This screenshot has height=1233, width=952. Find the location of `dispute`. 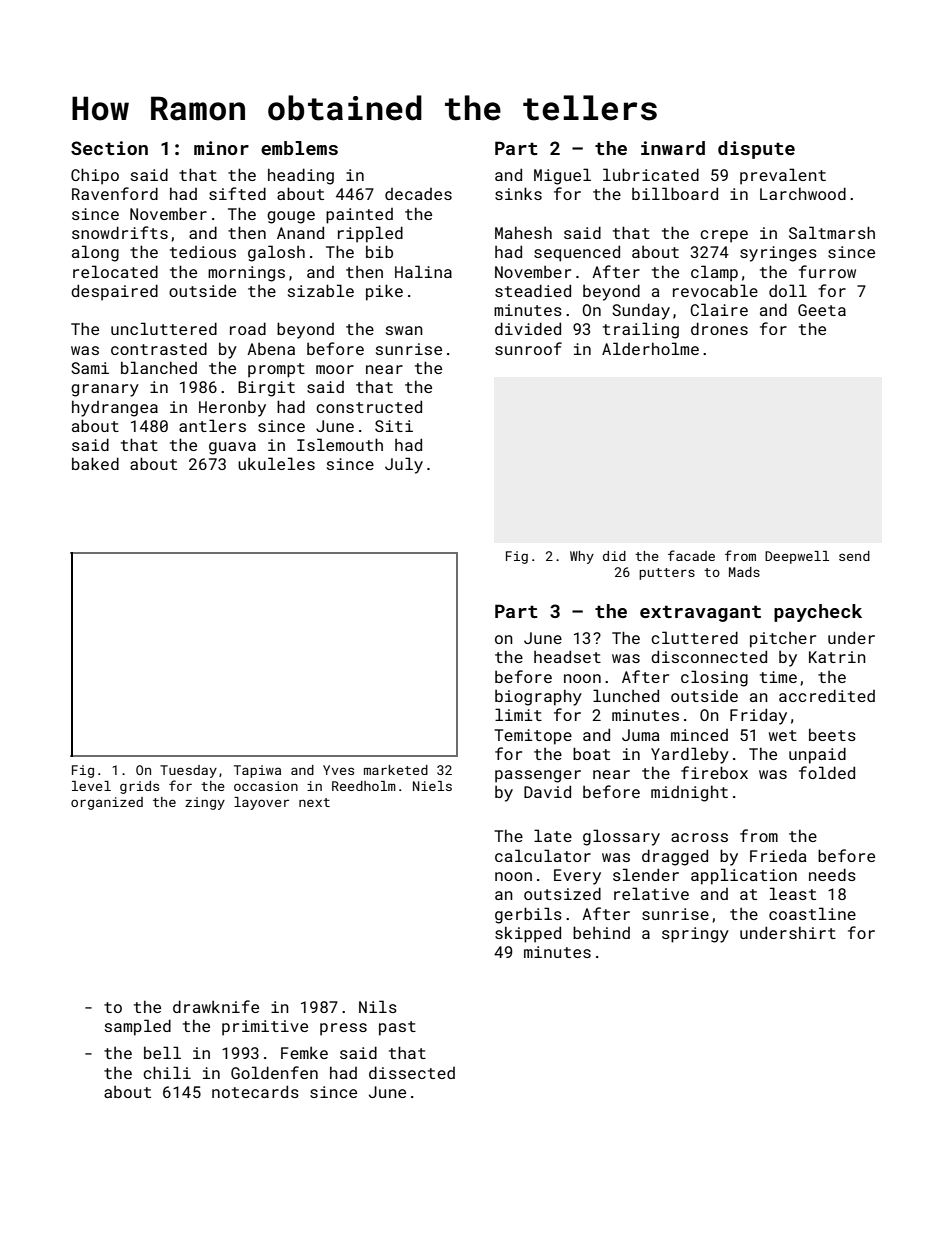

dispute is located at coordinates (756, 150).
